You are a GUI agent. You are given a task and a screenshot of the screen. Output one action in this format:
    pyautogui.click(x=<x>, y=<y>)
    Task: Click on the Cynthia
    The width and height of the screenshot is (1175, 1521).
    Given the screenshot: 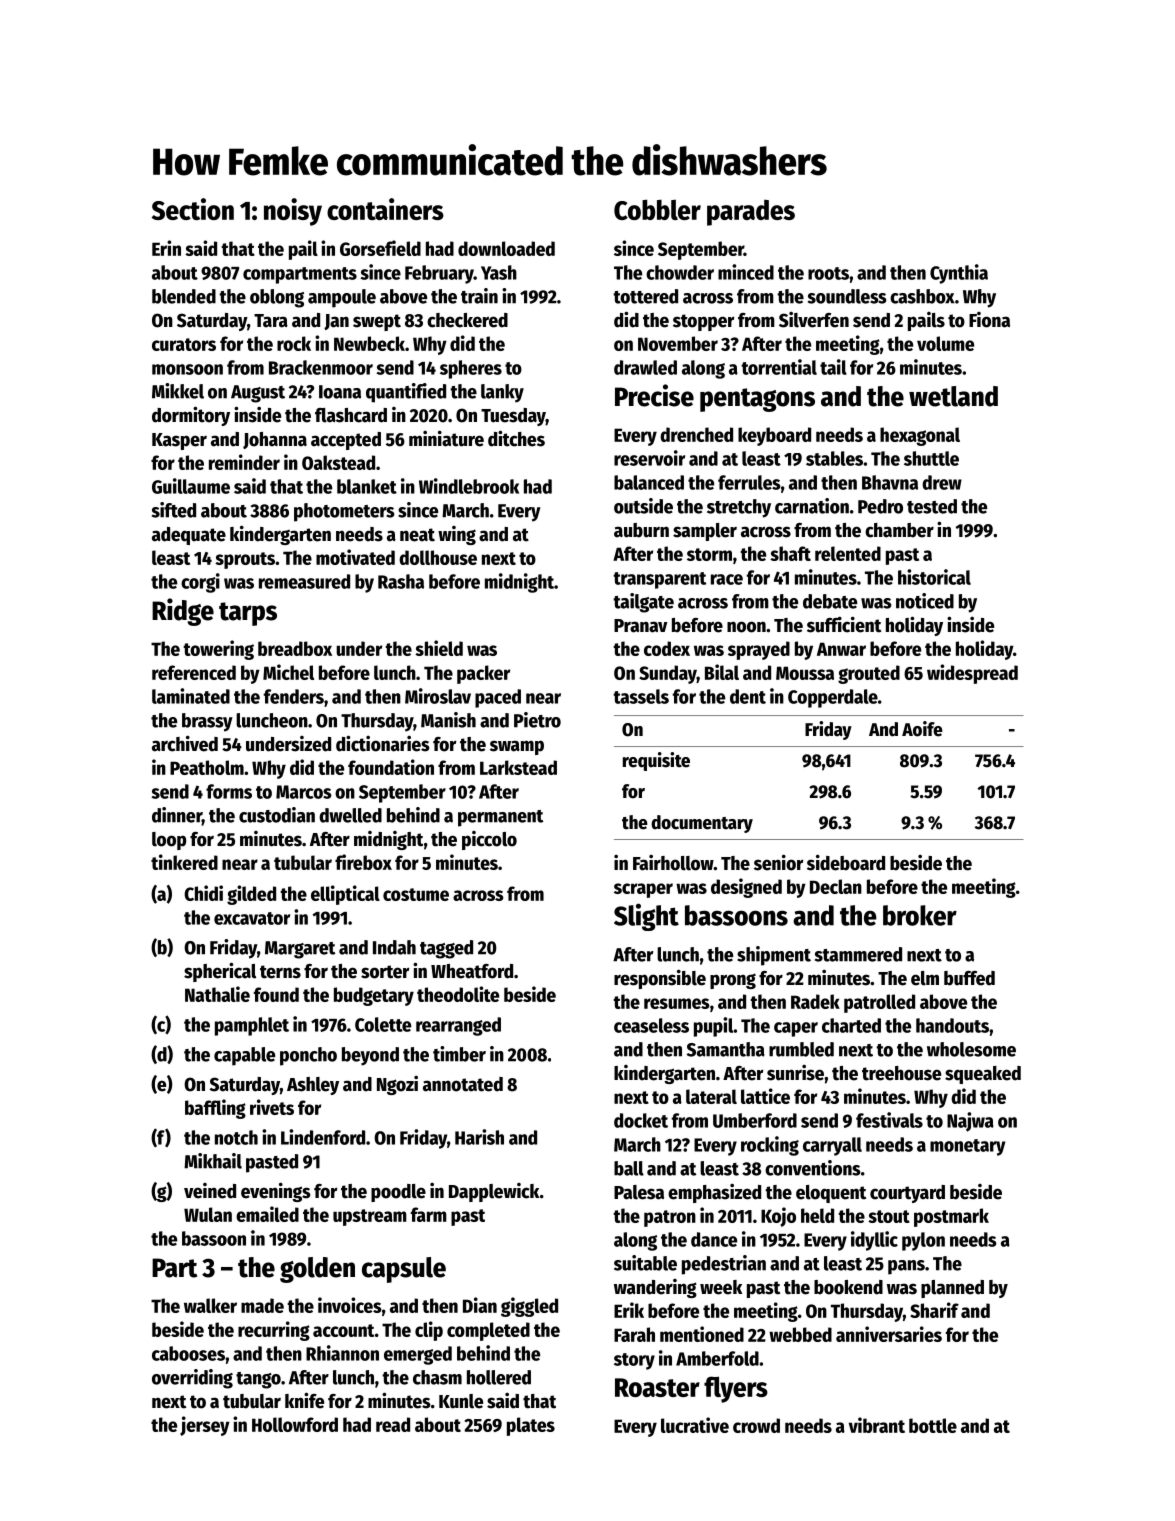 What is the action you would take?
    pyautogui.click(x=959, y=274)
